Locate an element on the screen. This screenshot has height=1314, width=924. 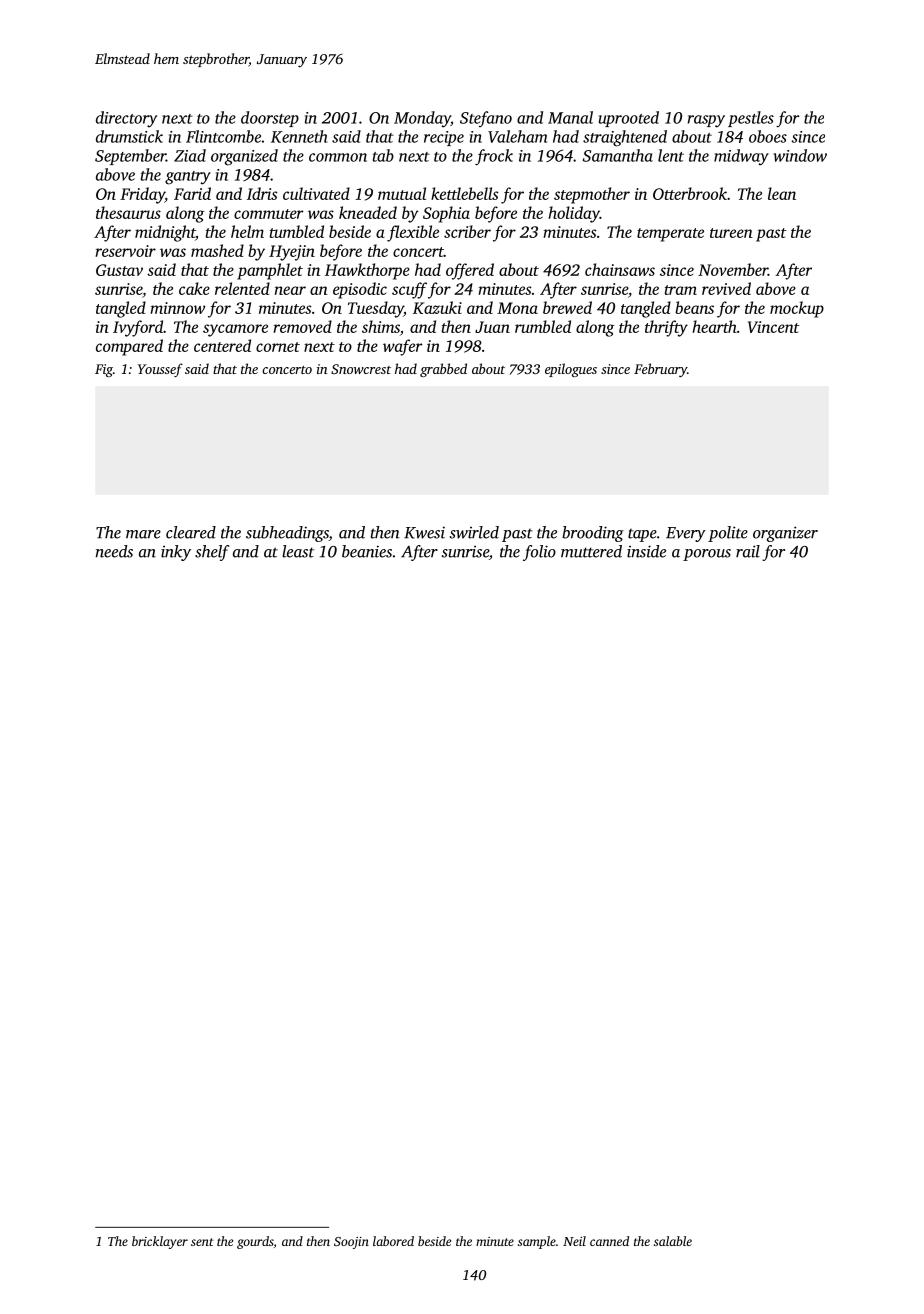
uprooted is located at coordinates (629, 119).
